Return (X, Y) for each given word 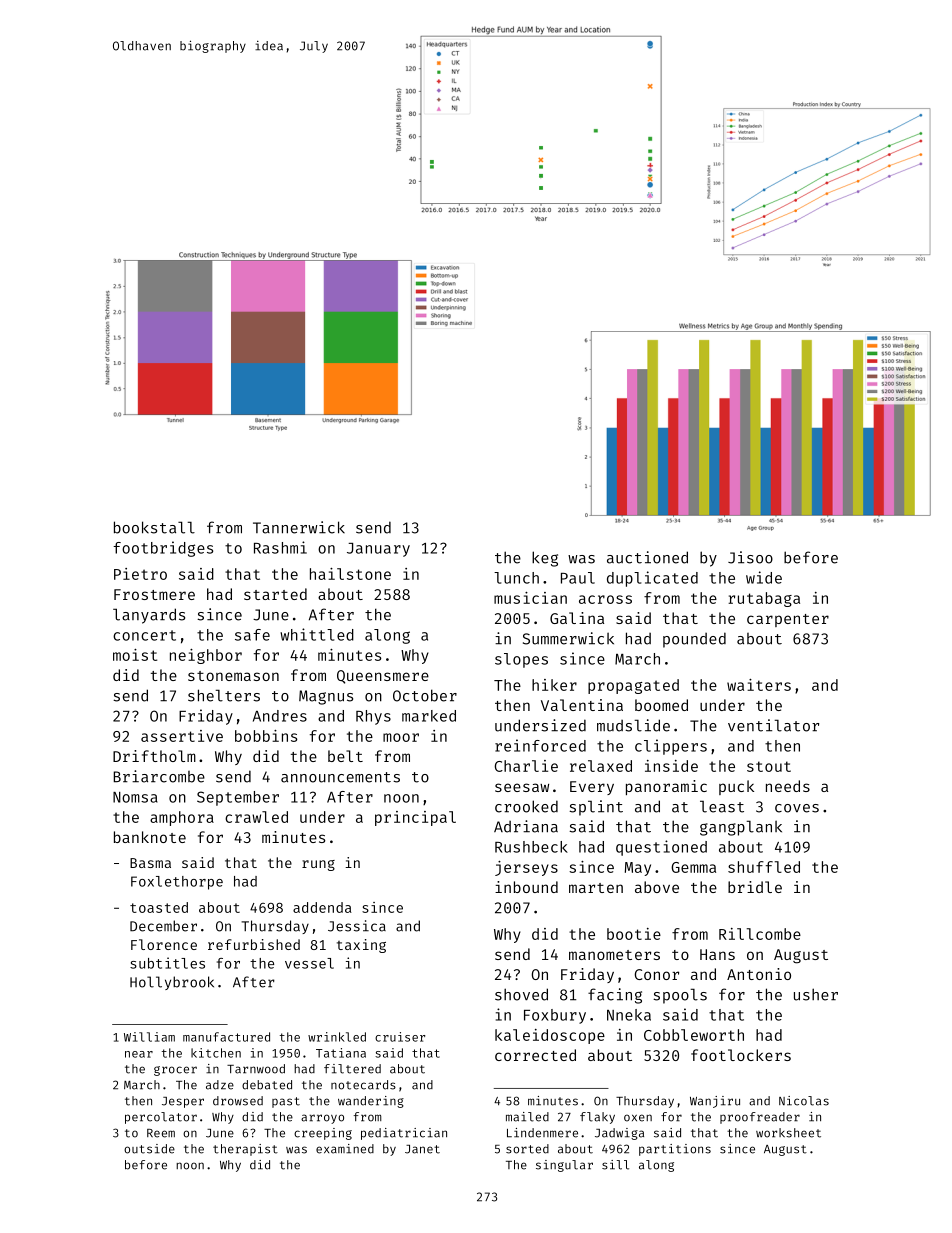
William (149, 1037)
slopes (521, 660)
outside (149, 1149)
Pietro (140, 574)
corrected (535, 1055)
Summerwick (568, 638)
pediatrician (404, 1134)
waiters (759, 685)
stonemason (233, 676)
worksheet (788, 1133)
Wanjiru (715, 1102)
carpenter (788, 620)
